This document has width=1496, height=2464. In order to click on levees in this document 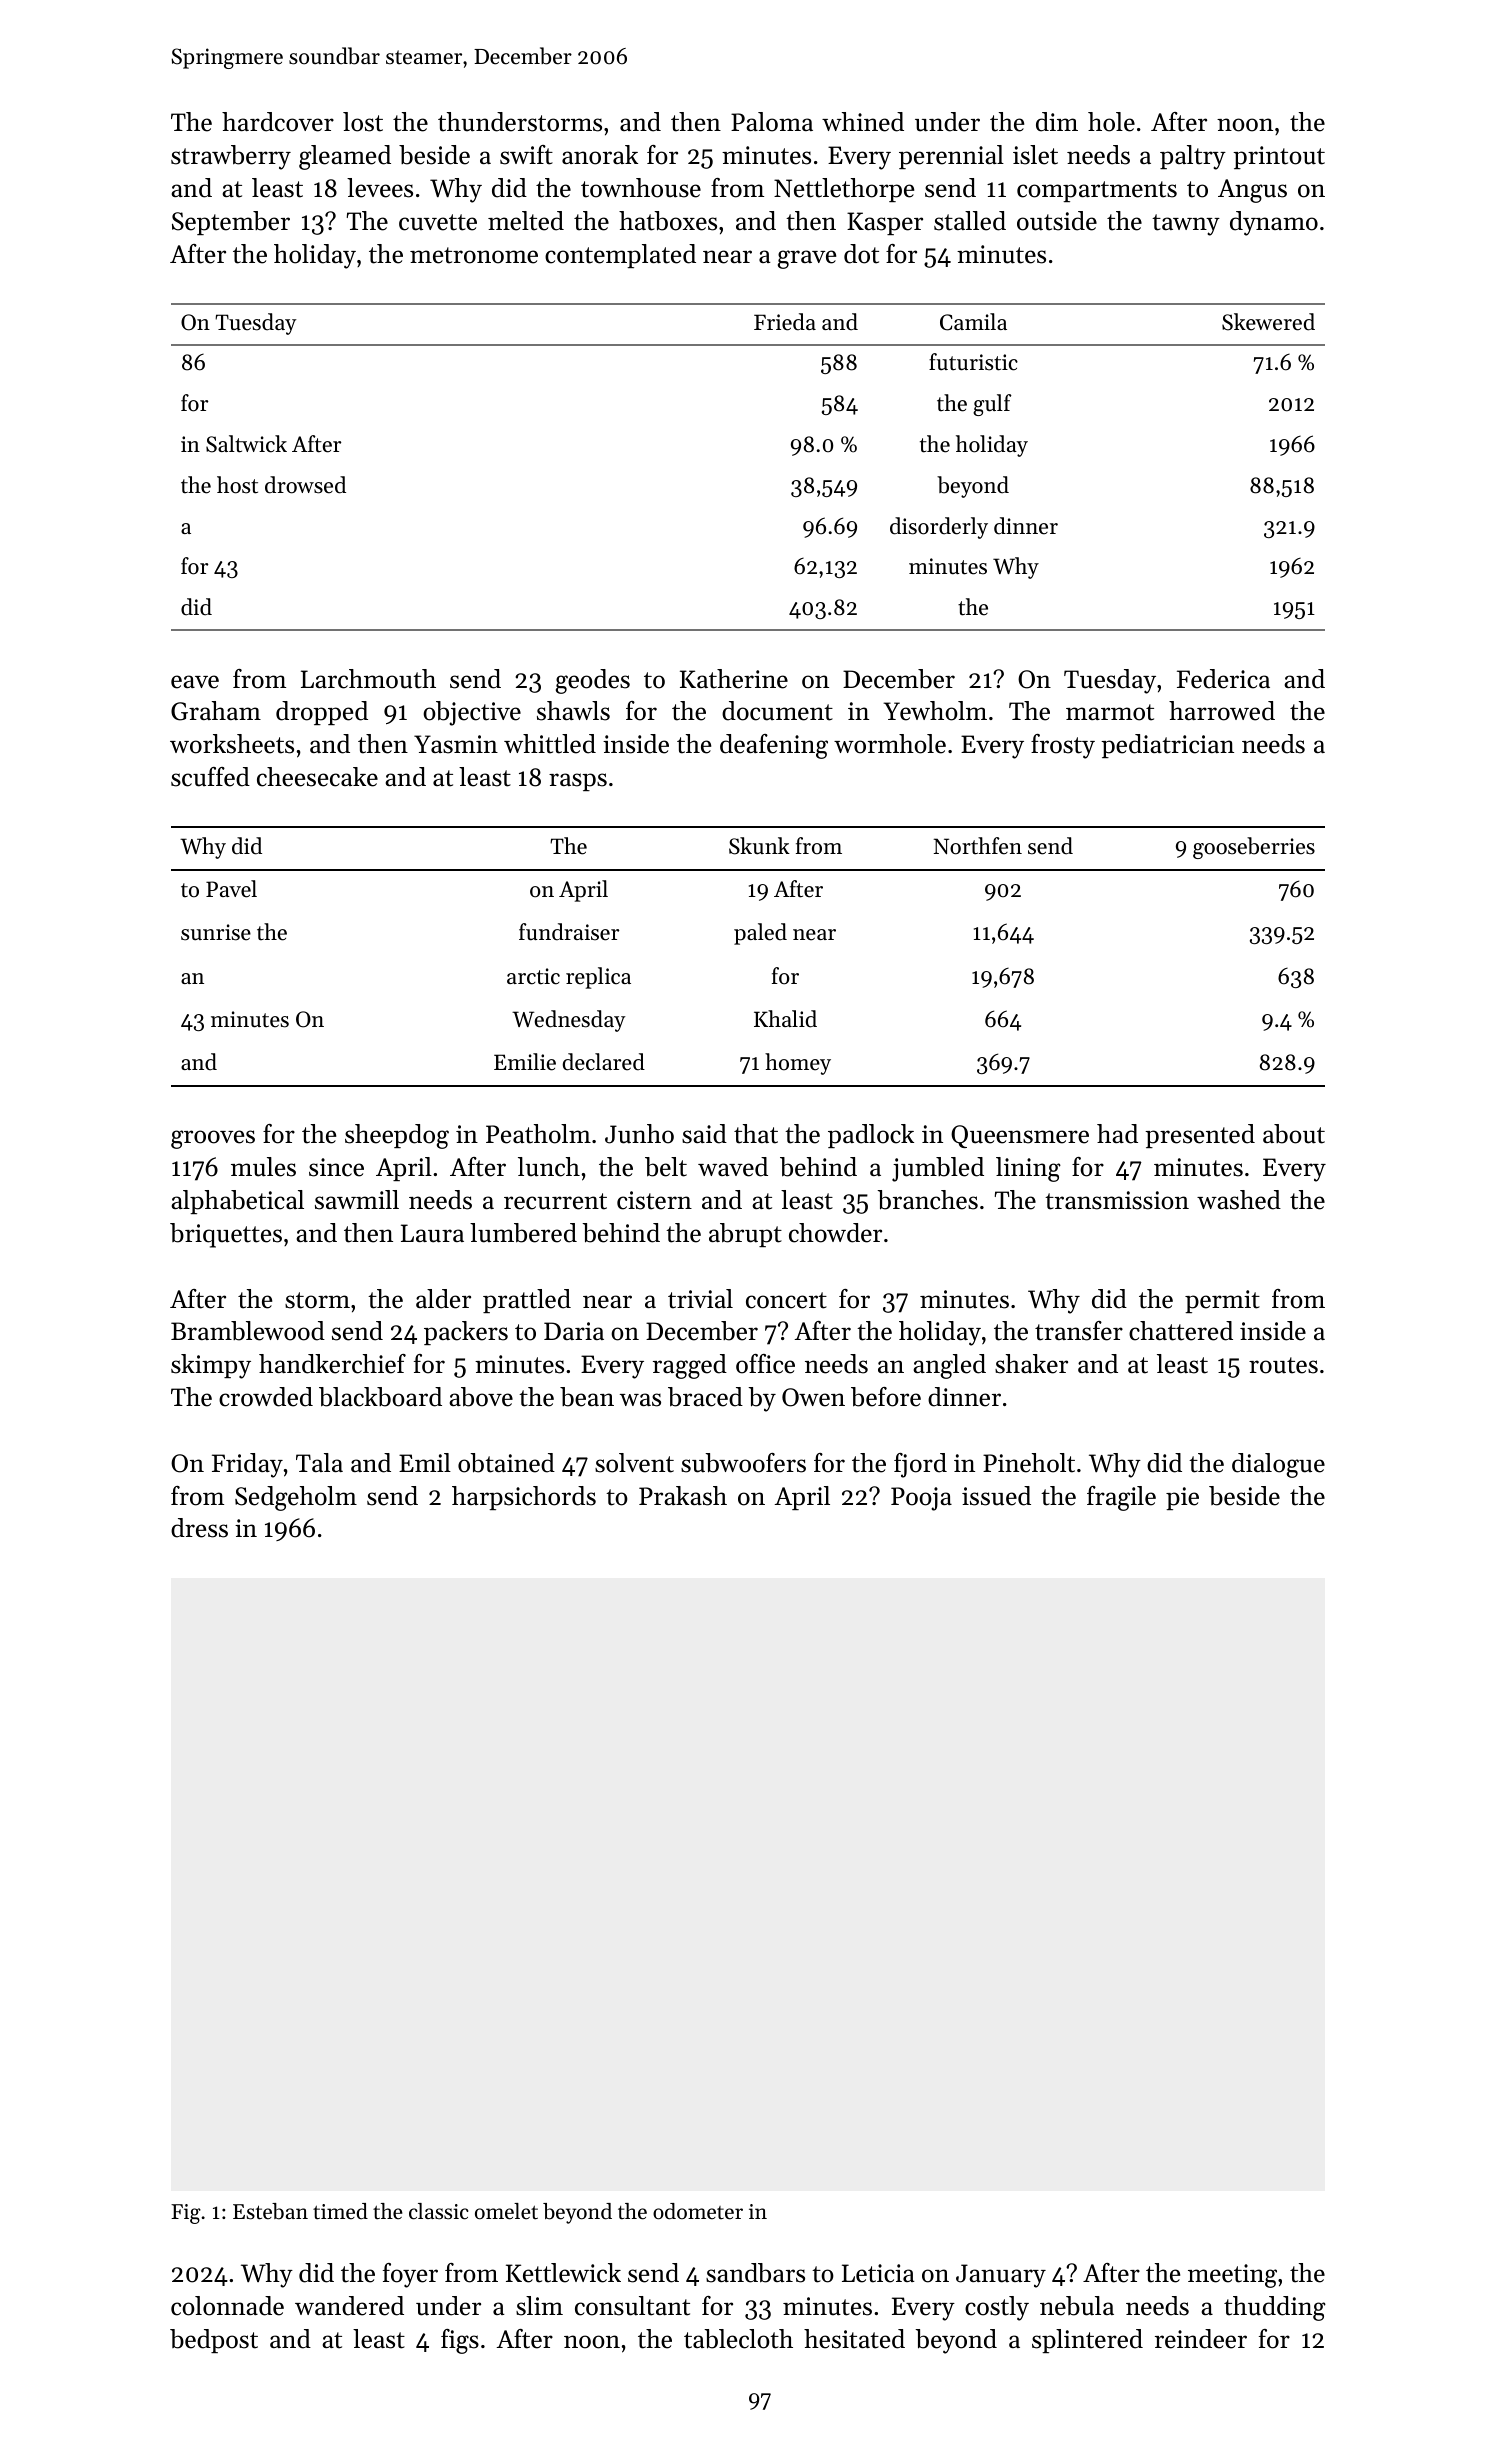, I will do `click(380, 188)`.
